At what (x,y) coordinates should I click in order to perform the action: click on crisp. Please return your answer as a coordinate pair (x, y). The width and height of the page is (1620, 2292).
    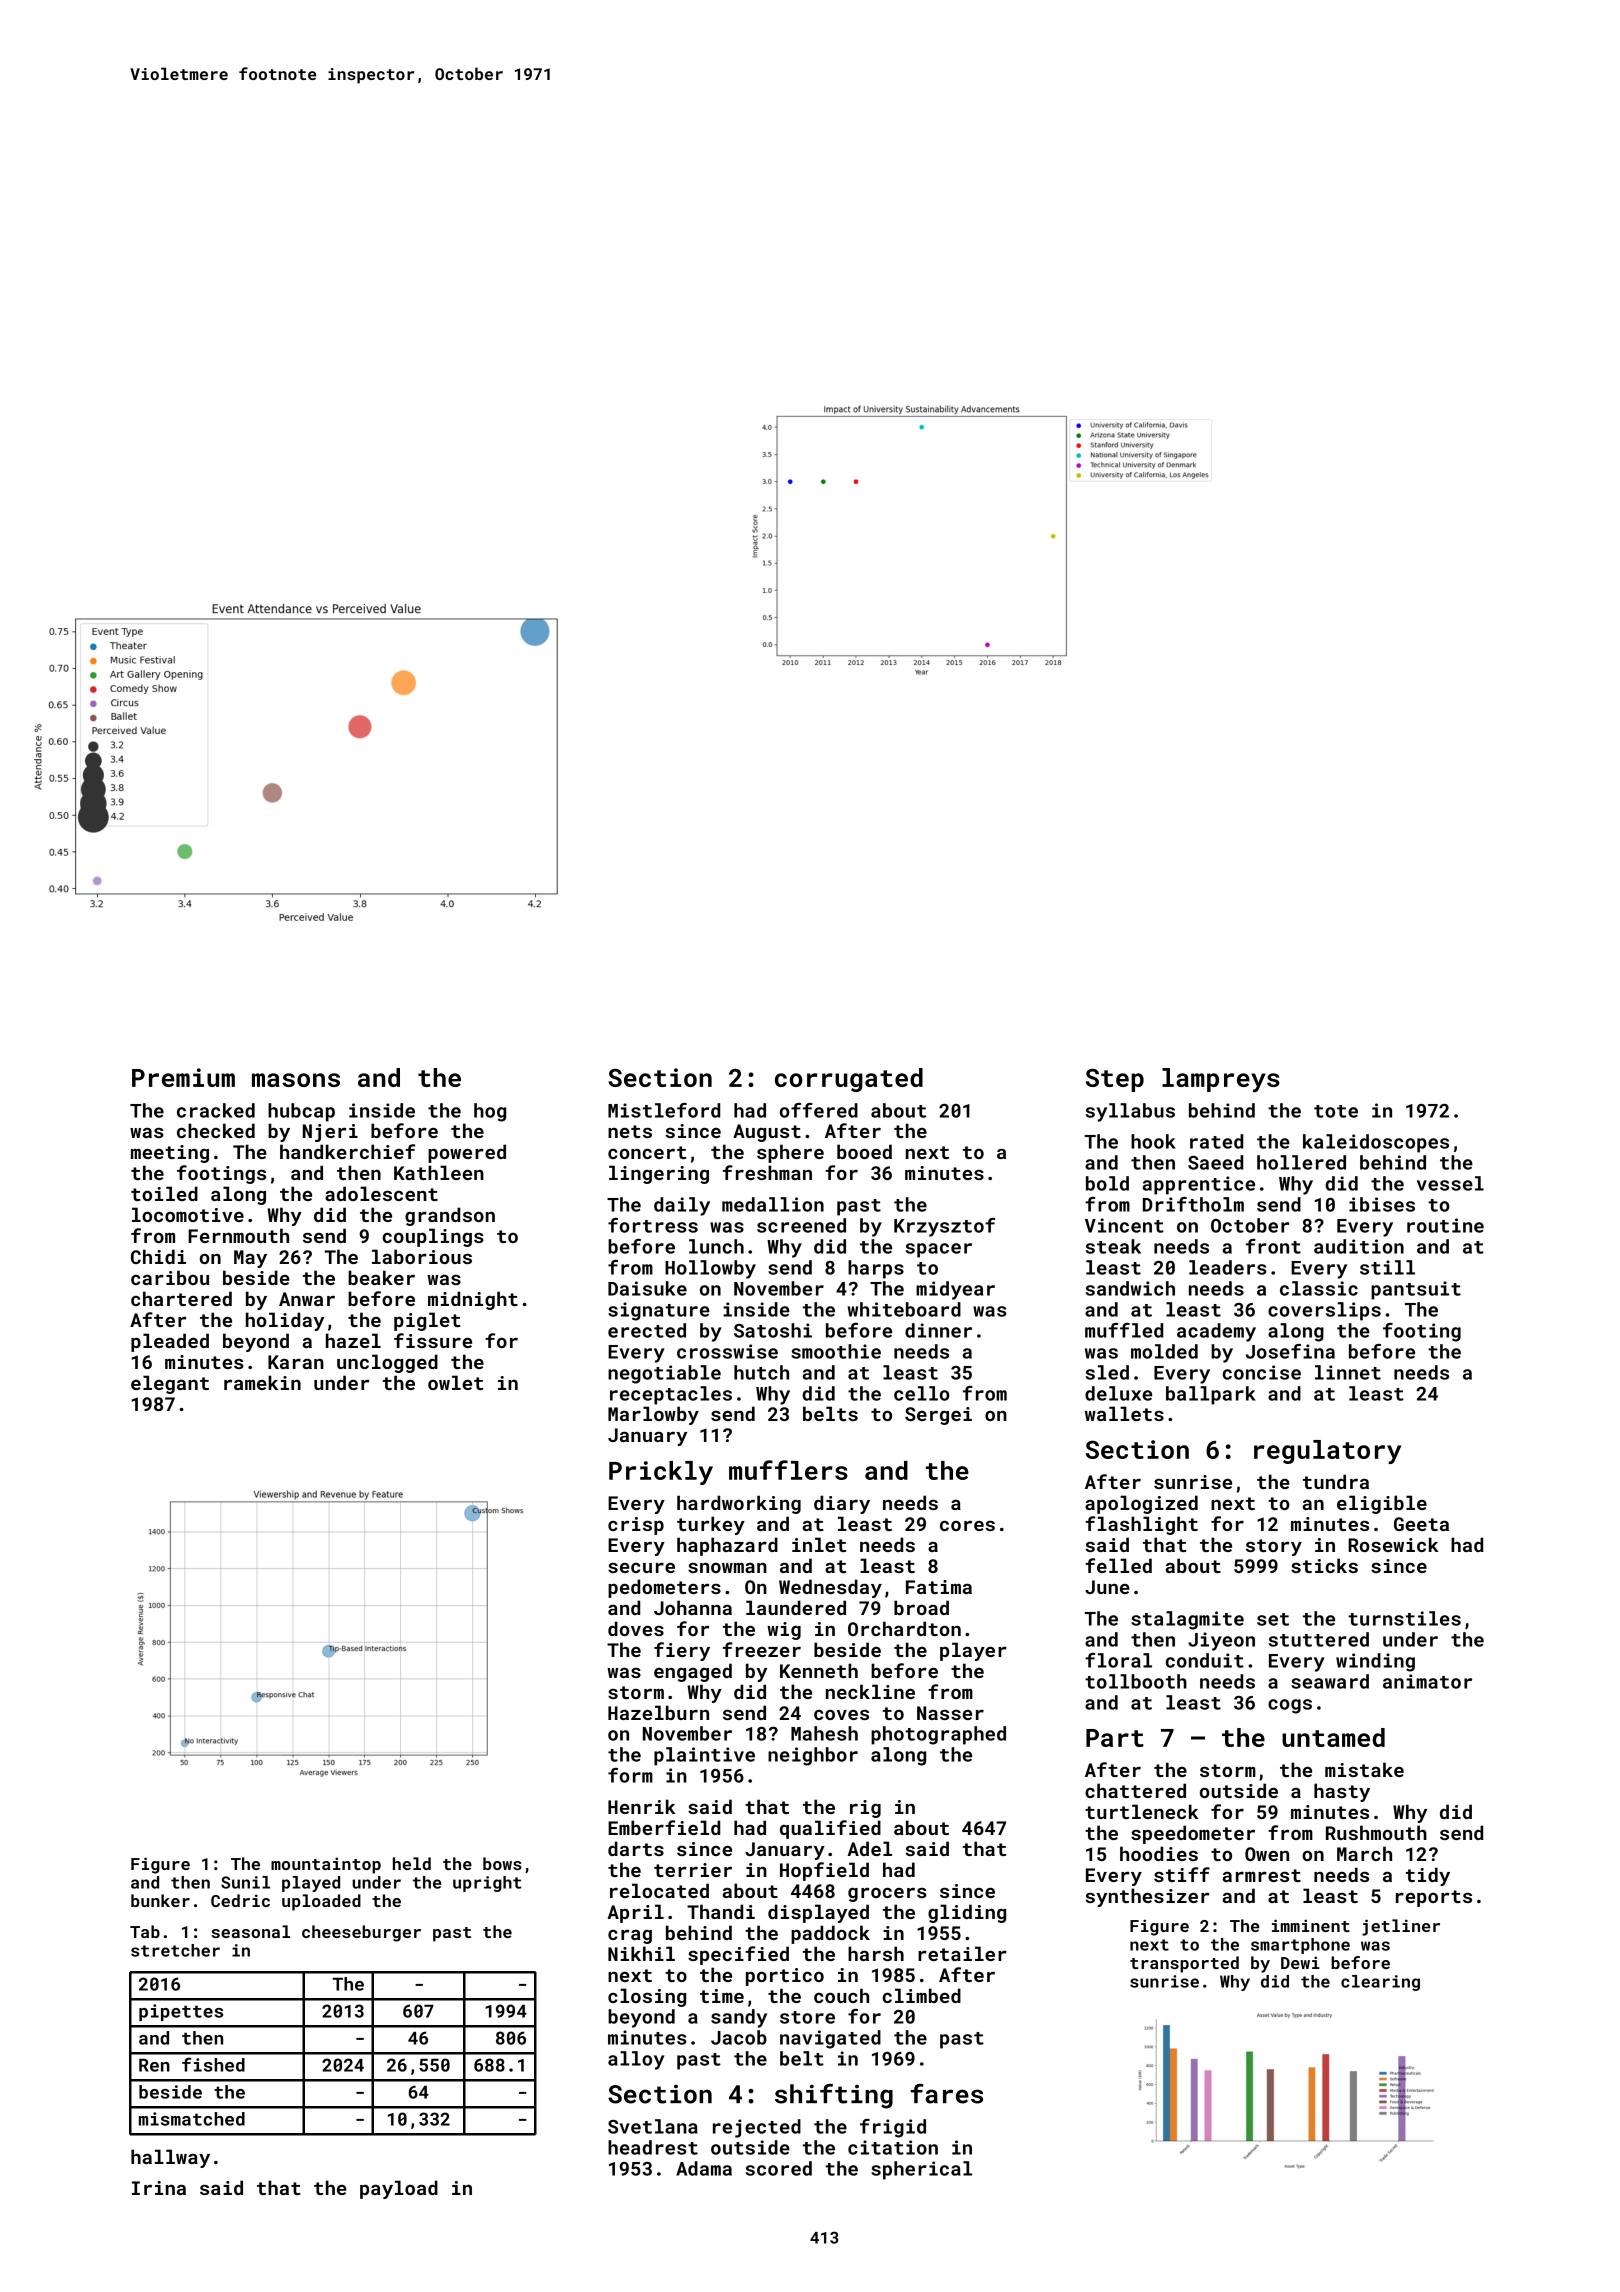
    Looking at the image, I should click on (636, 1526).
